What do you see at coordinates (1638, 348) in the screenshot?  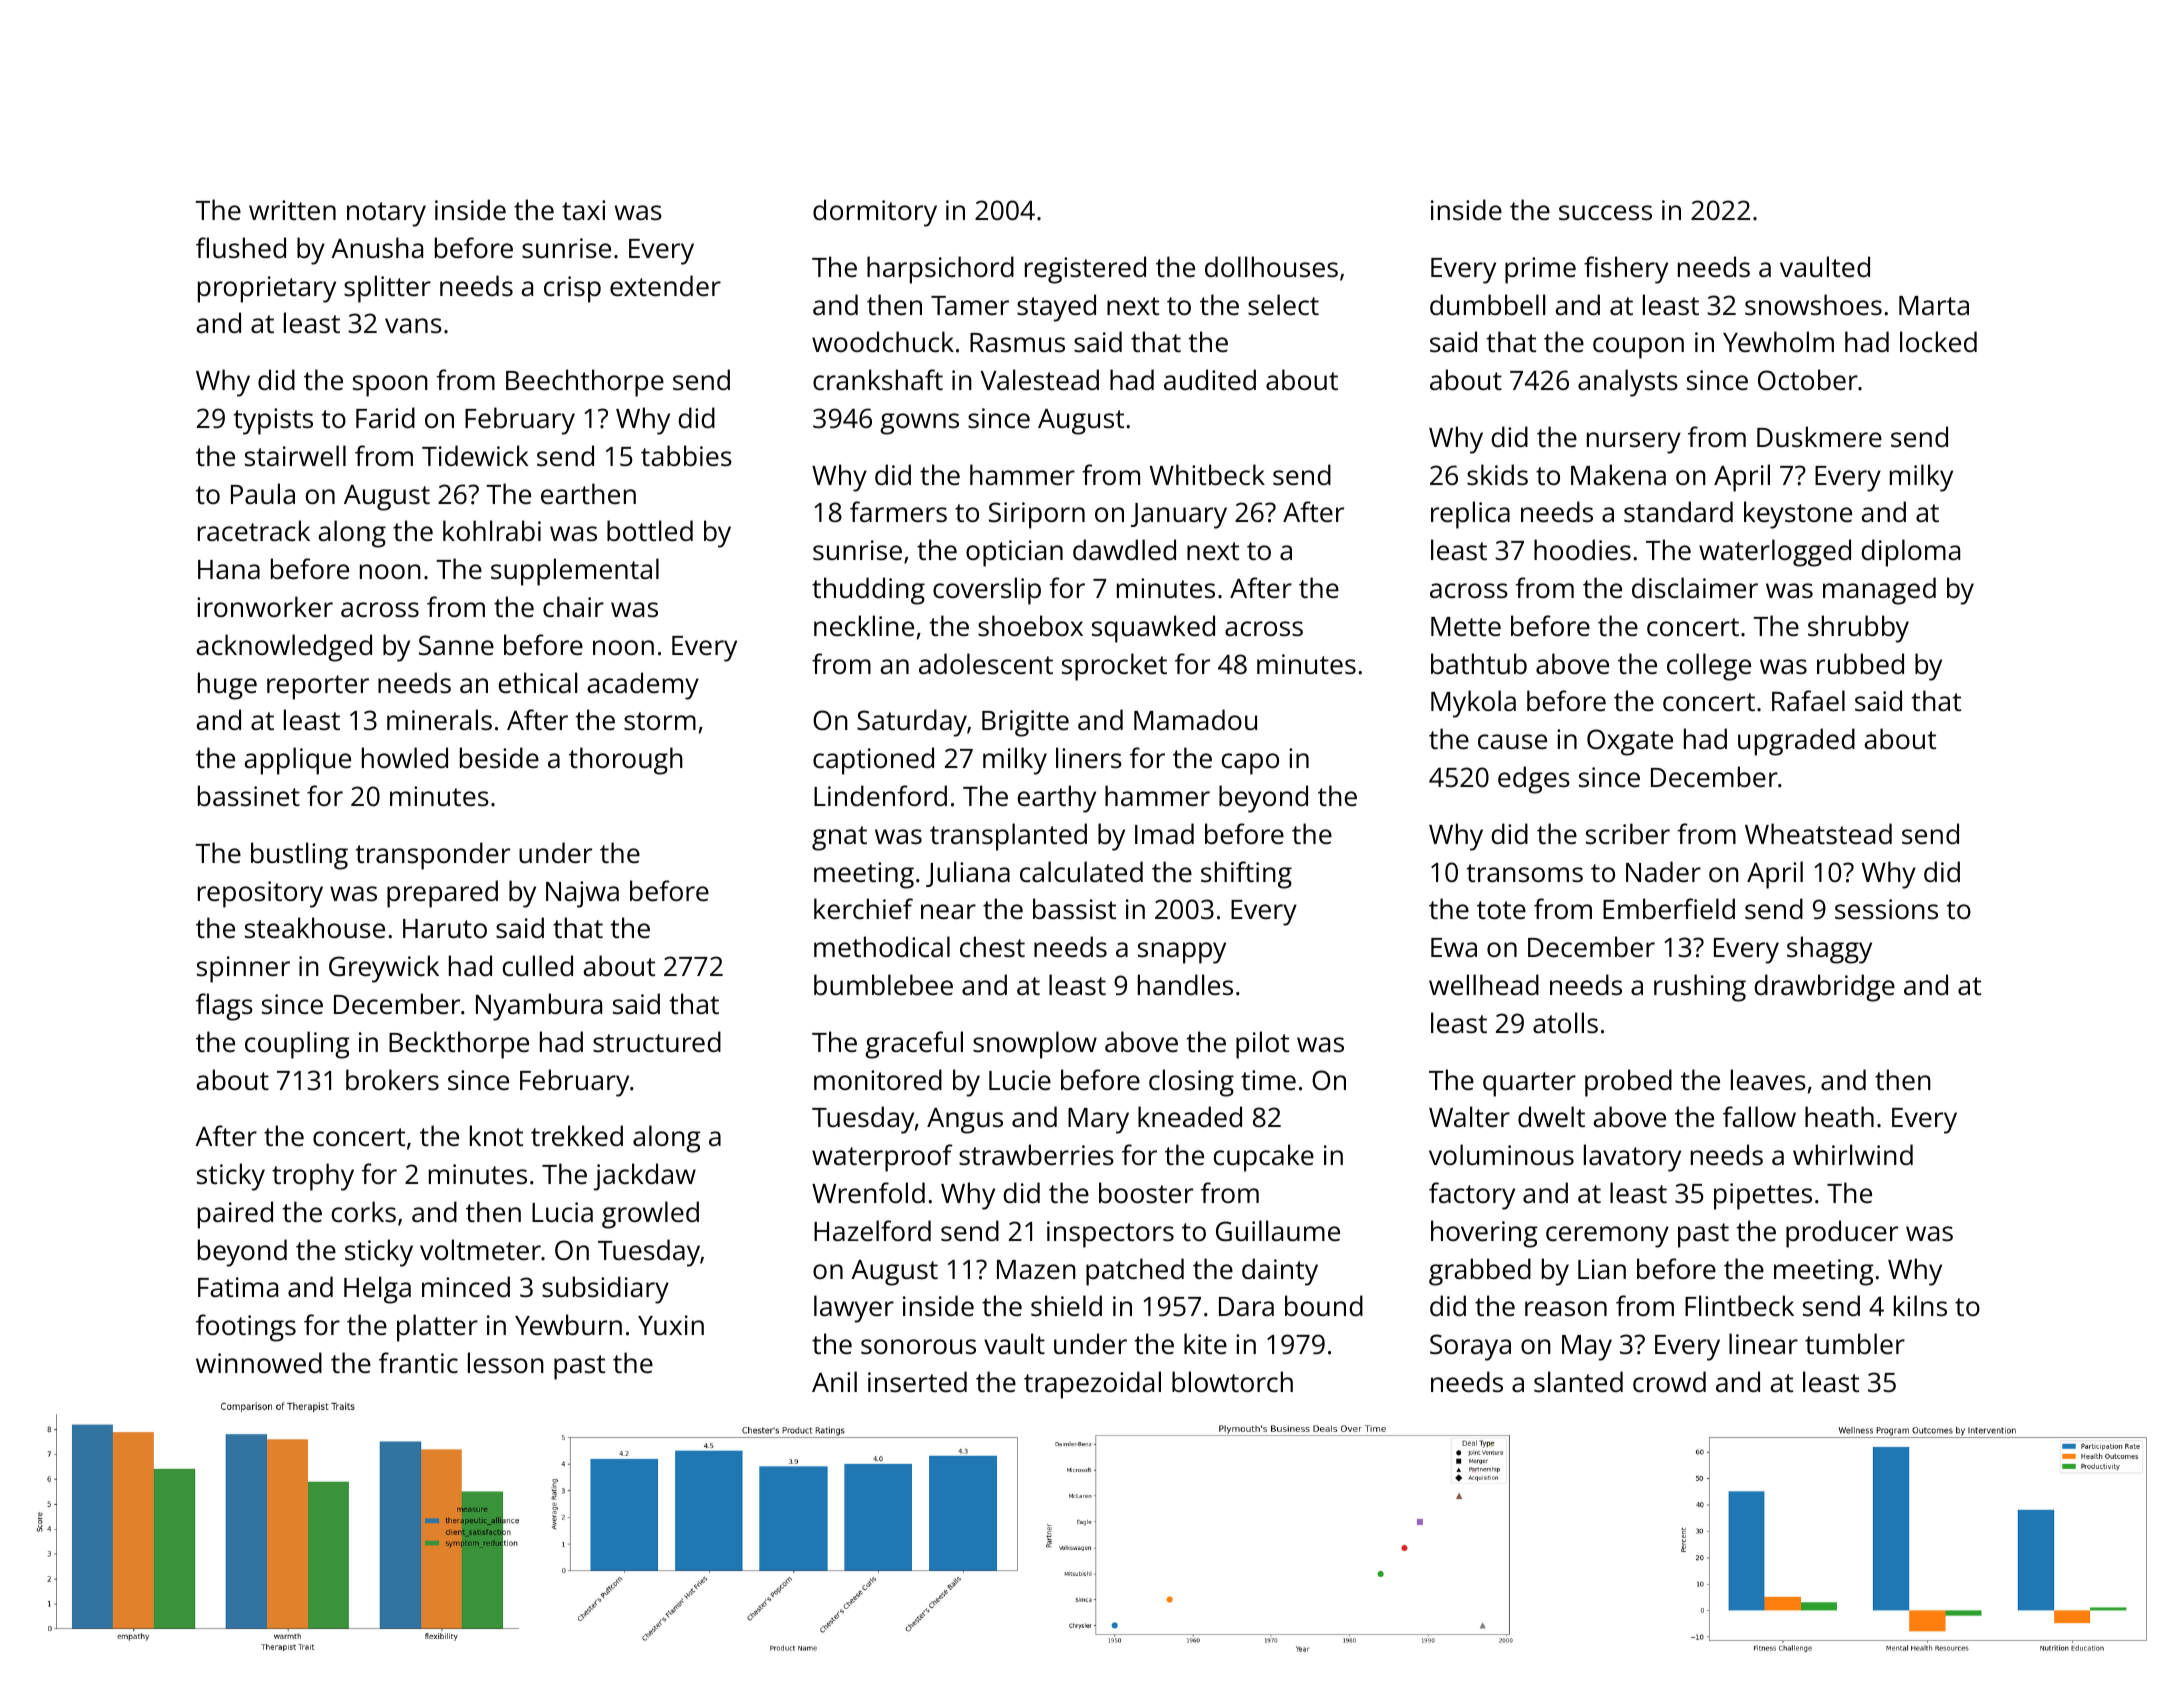 I see `coupon` at bounding box center [1638, 348].
